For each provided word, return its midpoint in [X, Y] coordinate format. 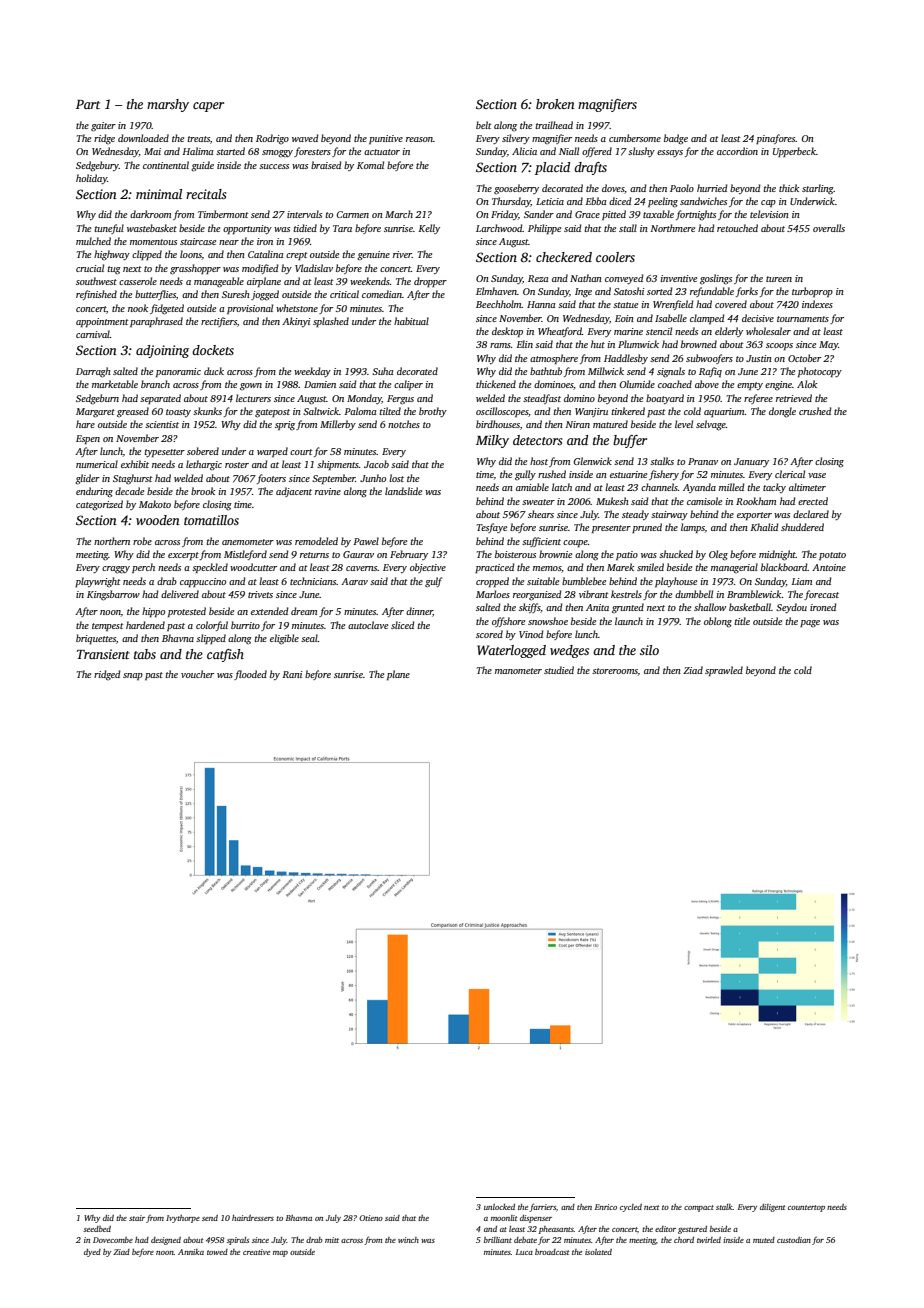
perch [143, 568]
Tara [342, 228]
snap [133, 676]
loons [191, 254]
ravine [328, 491]
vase [817, 475]
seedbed [97, 1229]
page [810, 623]
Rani [292, 674]
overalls [829, 228]
